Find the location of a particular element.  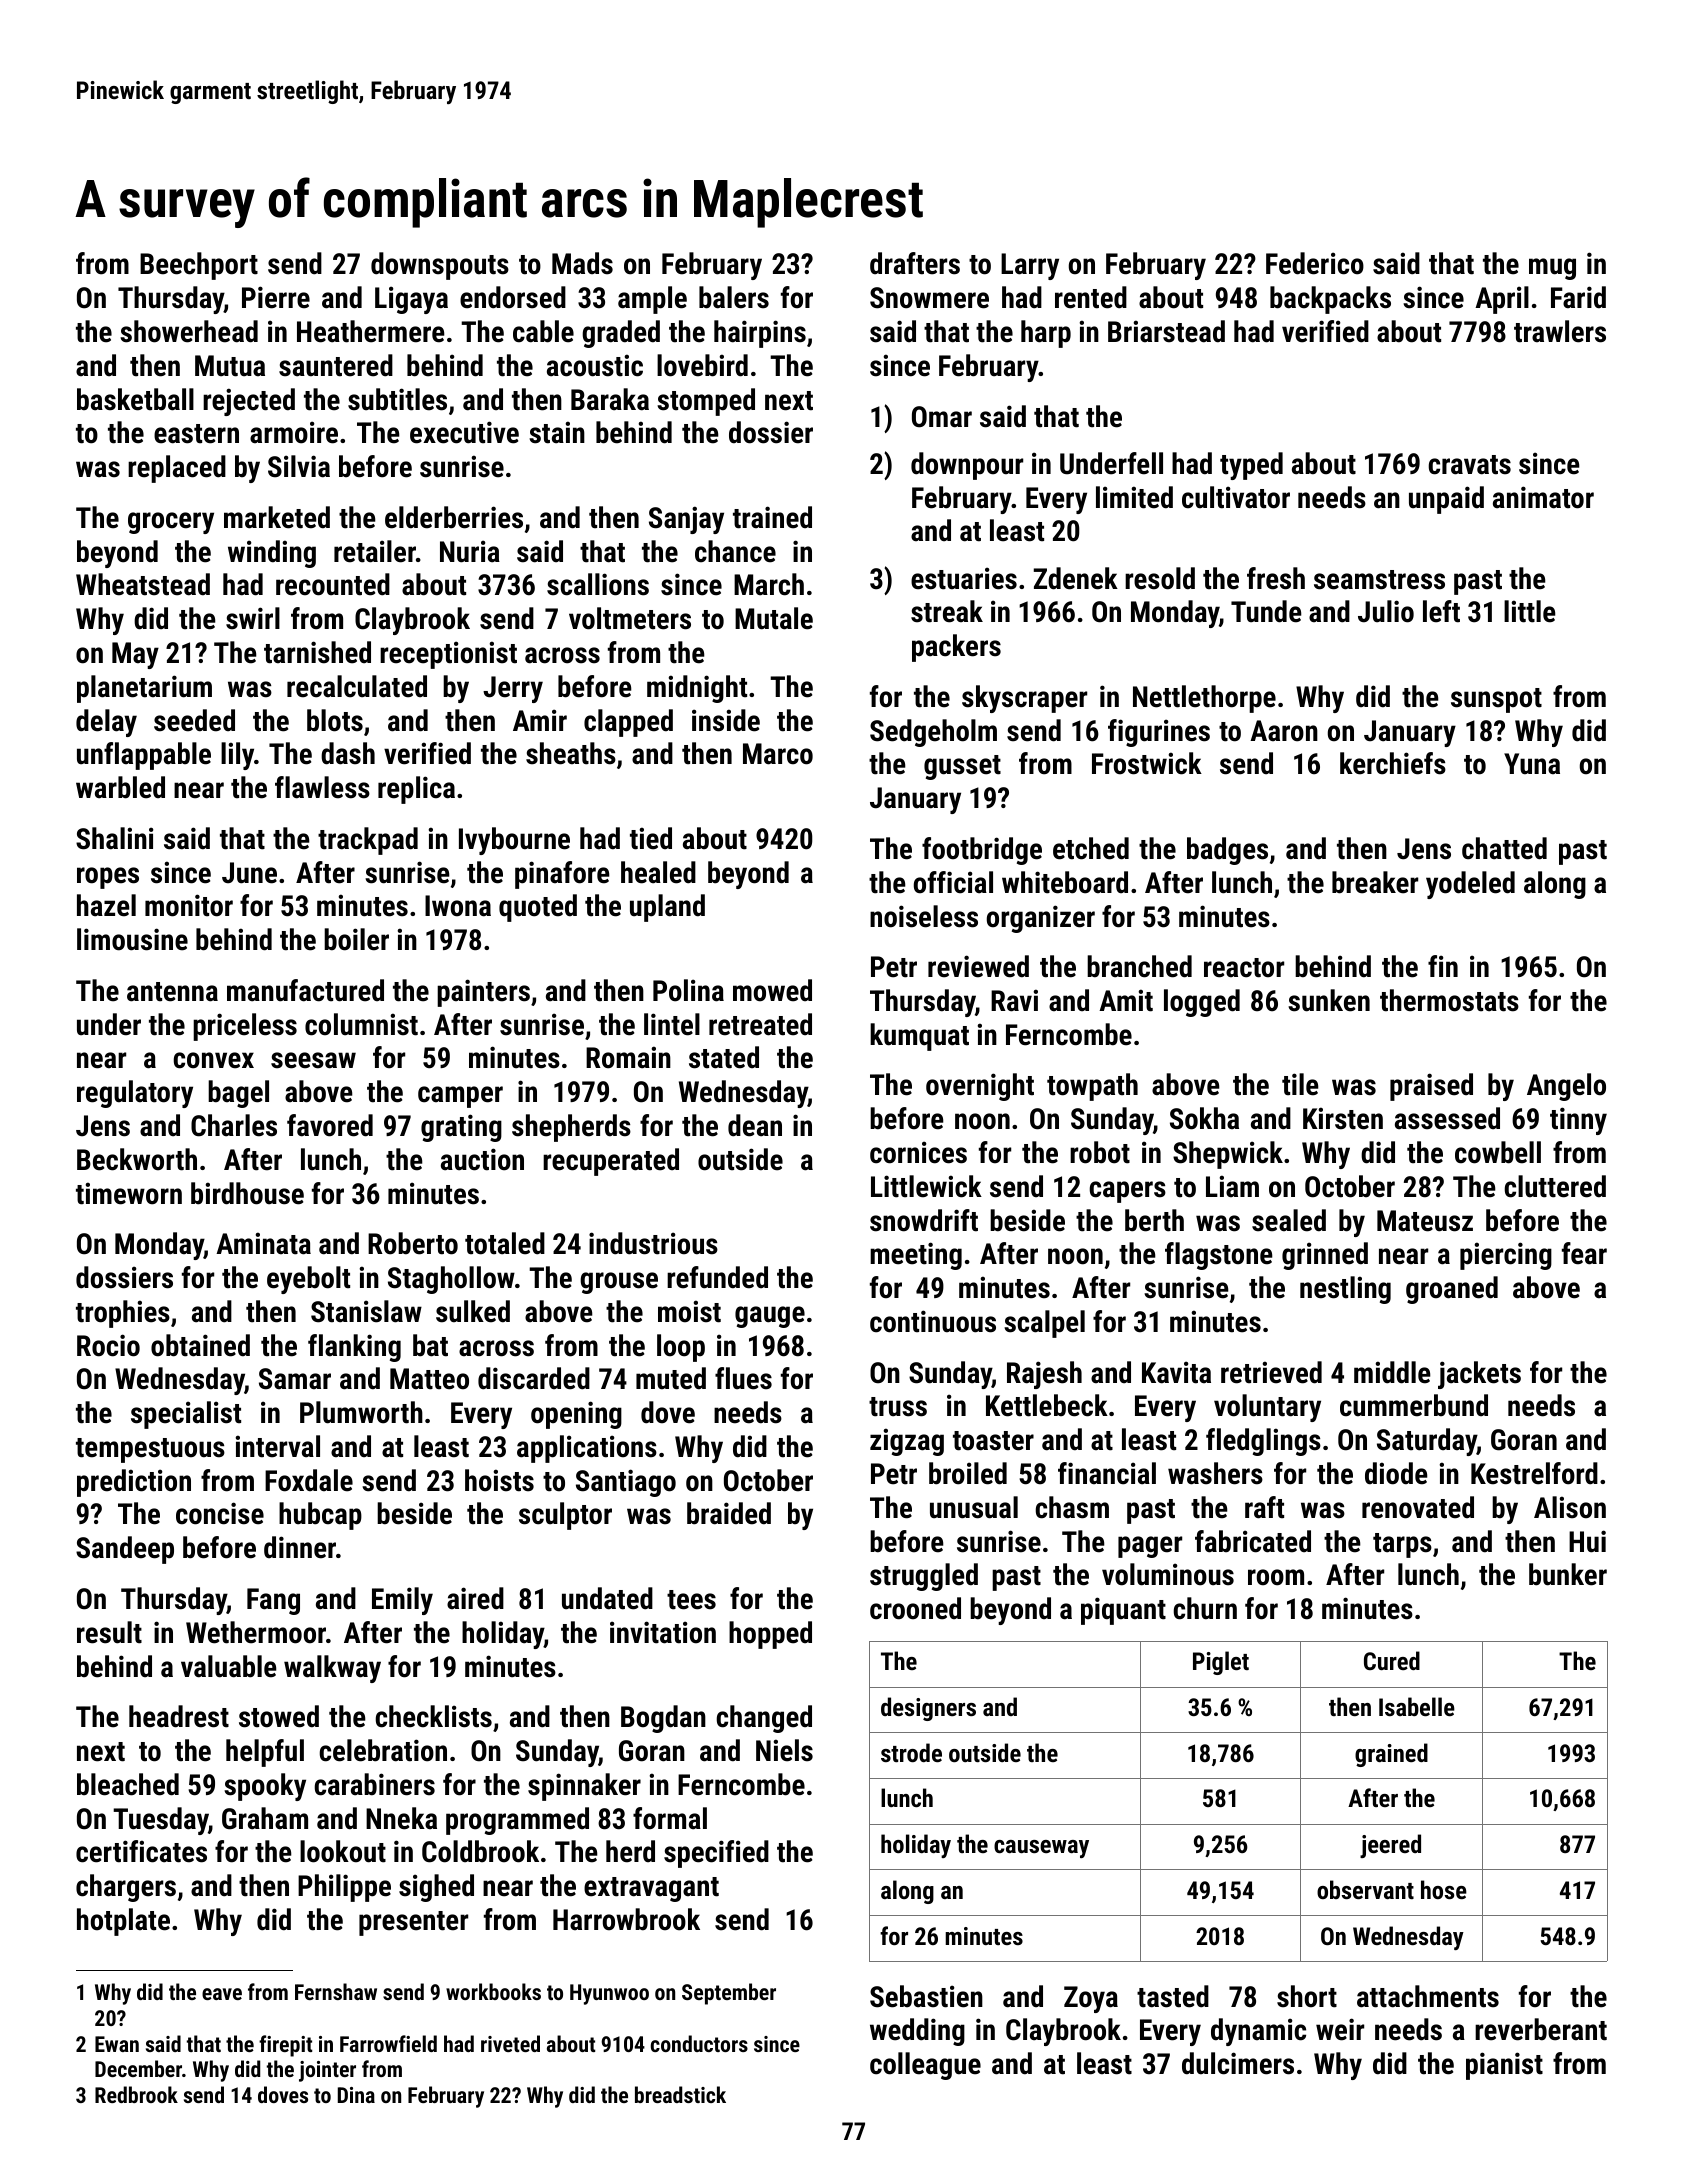

tees is located at coordinates (691, 1600).
